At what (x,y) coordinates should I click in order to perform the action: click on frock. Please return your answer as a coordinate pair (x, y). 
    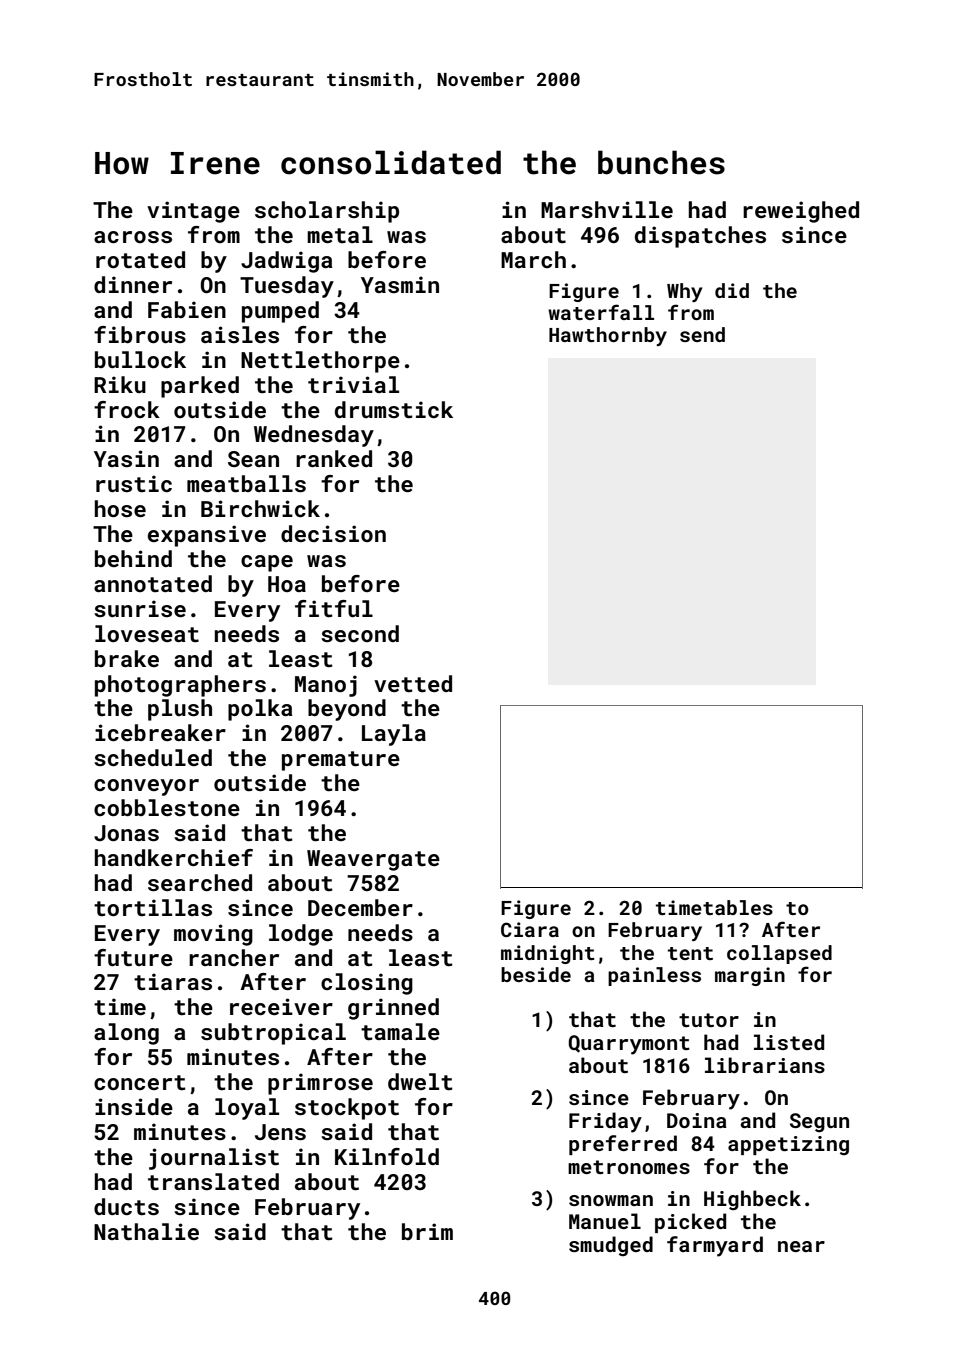
    Looking at the image, I should click on (127, 409).
